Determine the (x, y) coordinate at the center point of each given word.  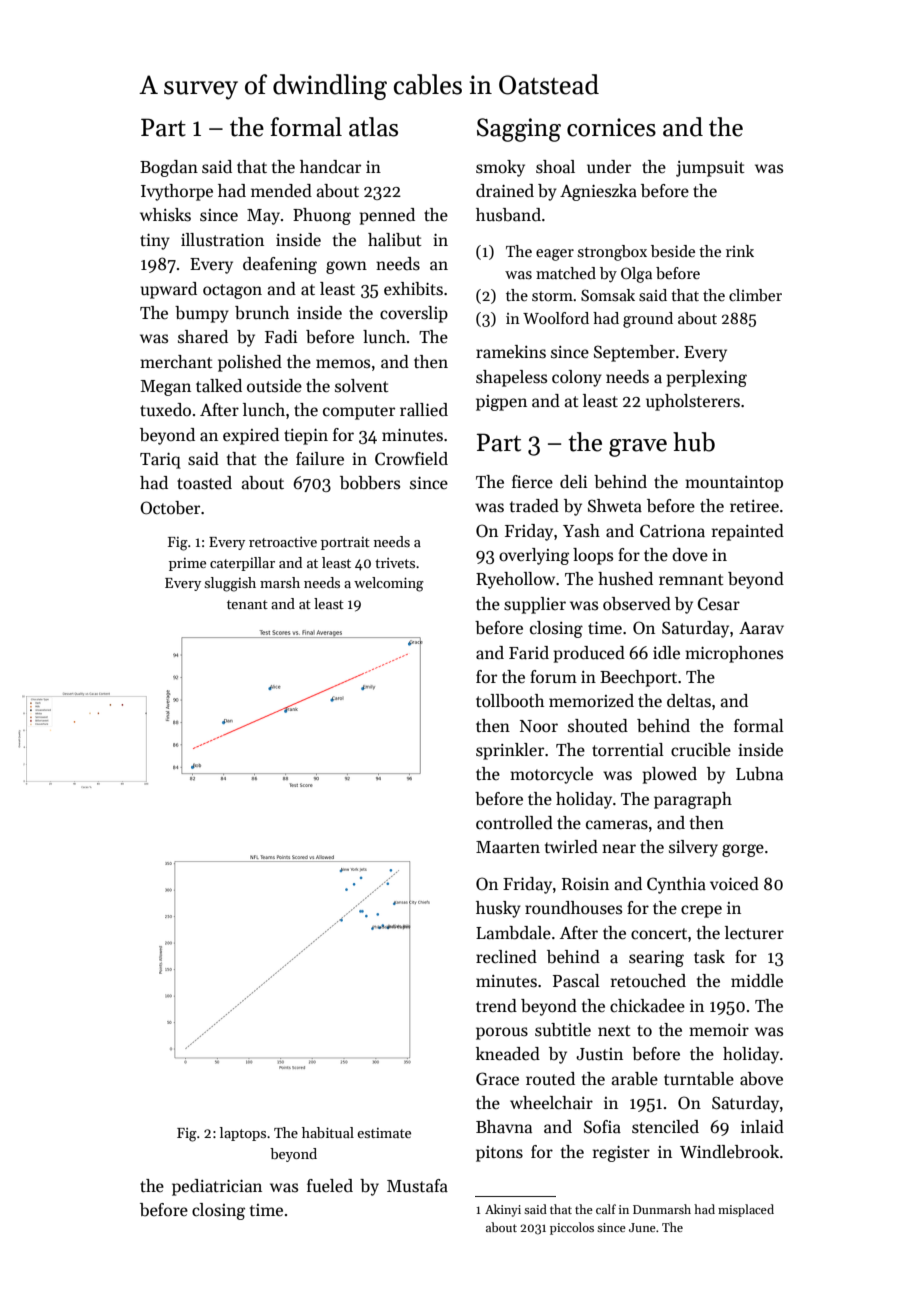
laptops (243, 1134)
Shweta (615, 506)
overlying (534, 556)
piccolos (572, 1228)
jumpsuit (710, 169)
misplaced (746, 1210)
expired (251, 436)
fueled (330, 1186)
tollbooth (510, 701)
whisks (165, 215)
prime (187, 564)
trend (496, 1006)
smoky (500, 168)
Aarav (761, 628)
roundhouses (573, 908)
